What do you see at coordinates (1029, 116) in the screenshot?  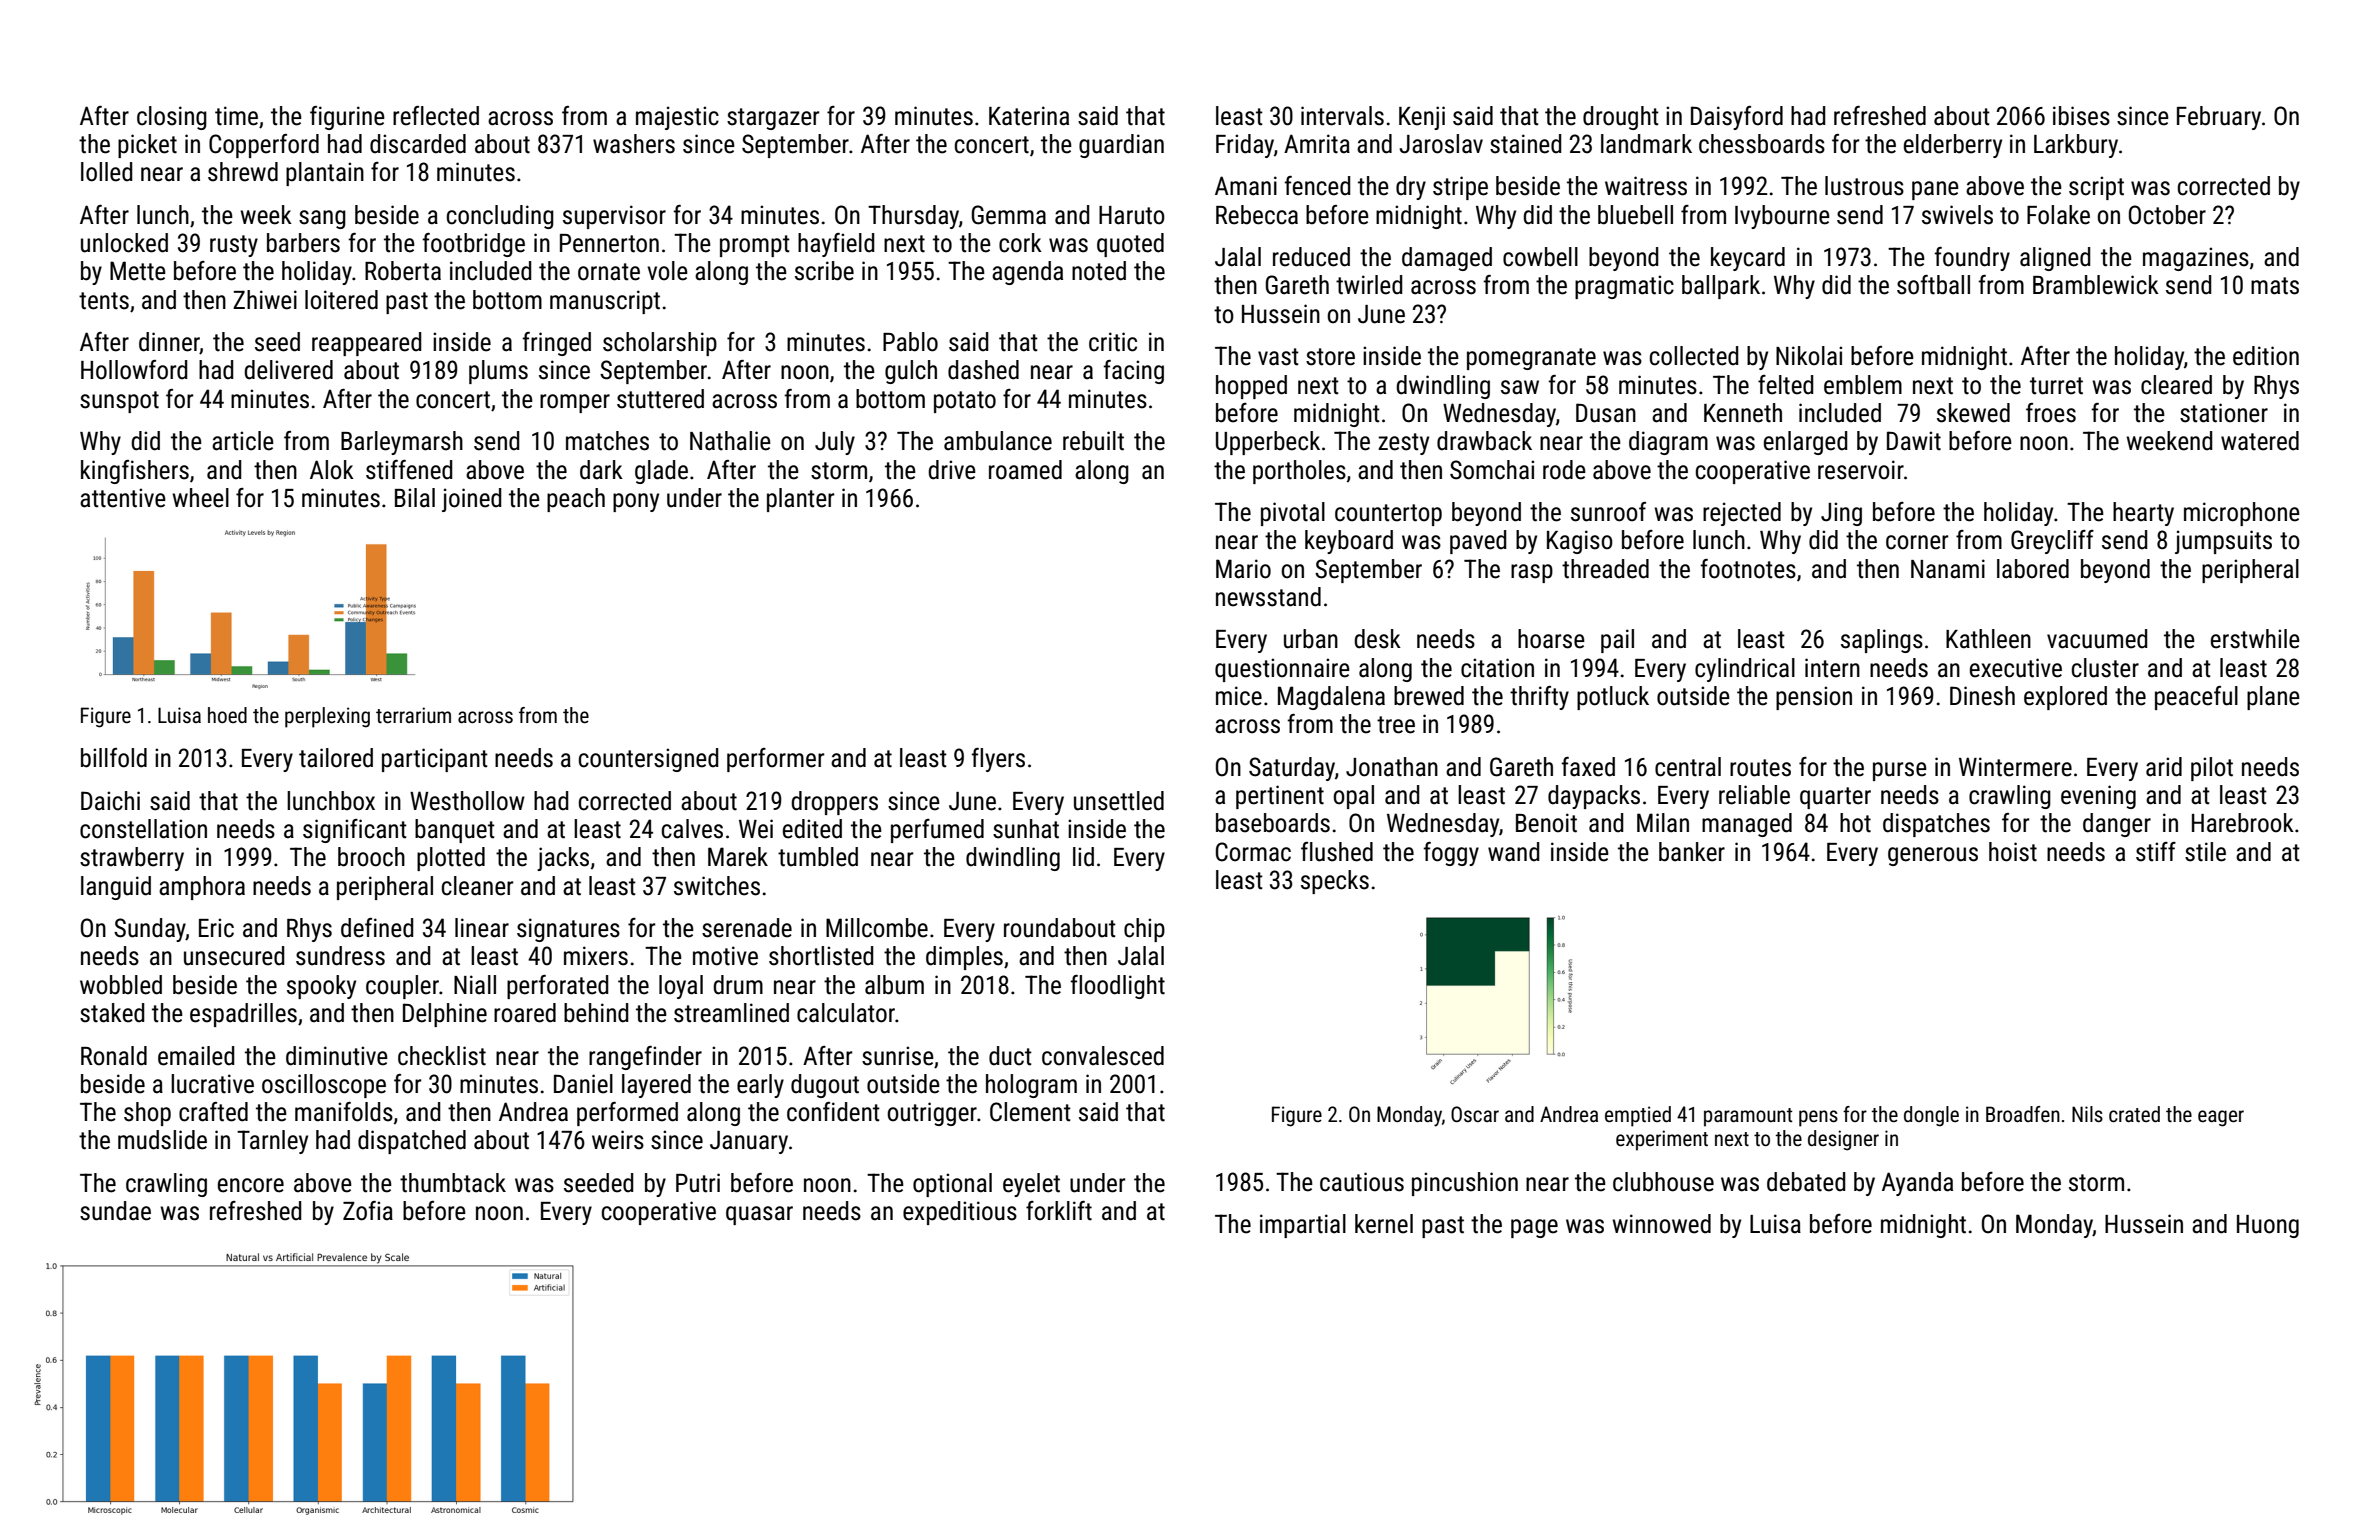 I see `Katerina` at bounding box center [1029, 116].
